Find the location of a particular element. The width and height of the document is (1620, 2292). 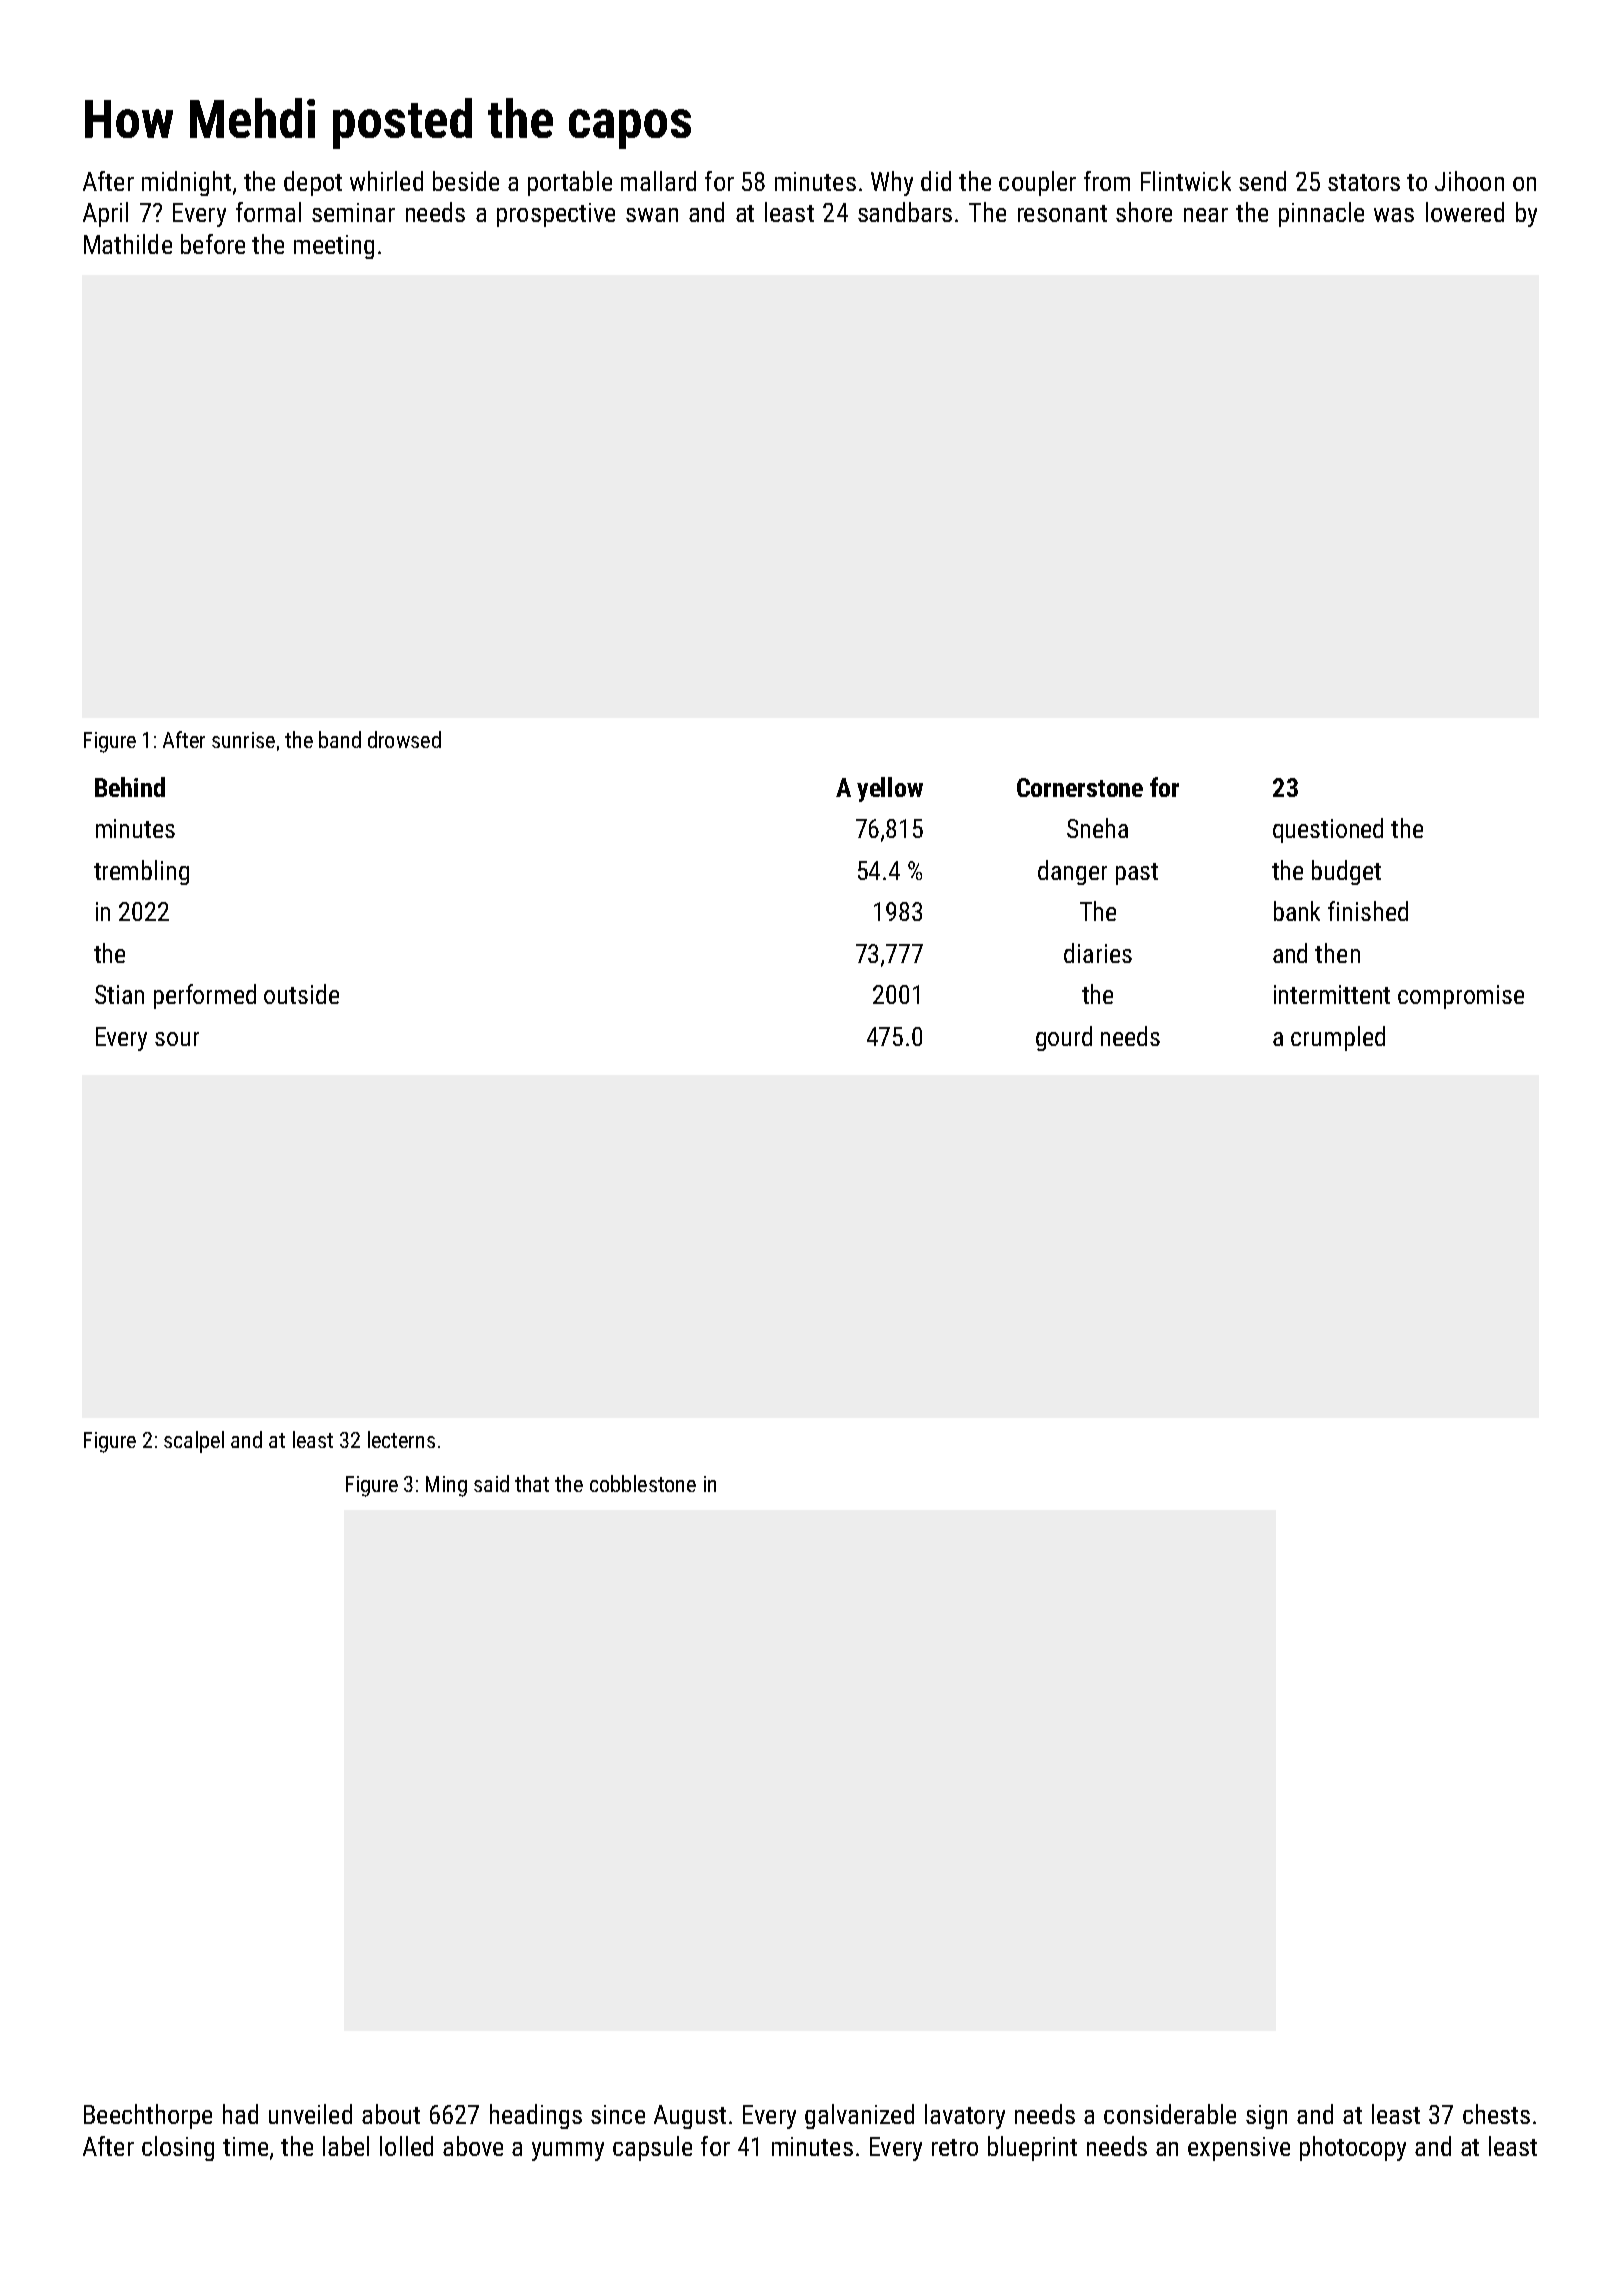

sunrise is located at coordinates (243, 740).
